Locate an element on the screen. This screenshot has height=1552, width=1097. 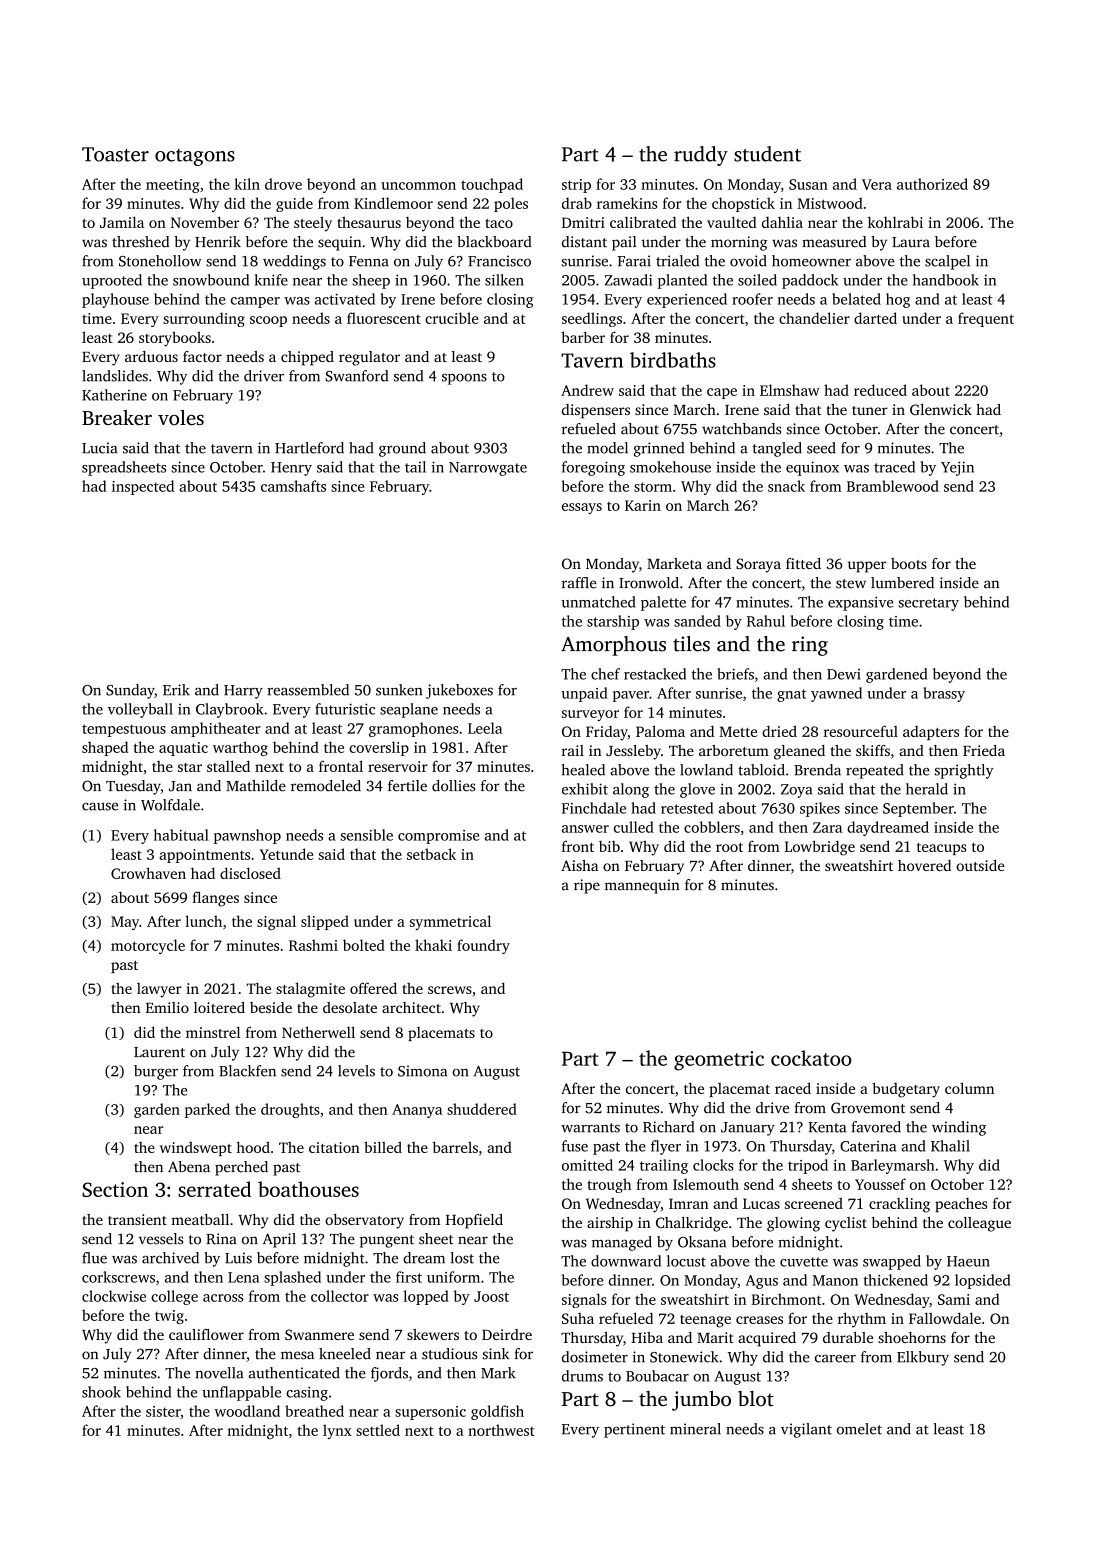
uncommon is located at coordinates (419, 186).
